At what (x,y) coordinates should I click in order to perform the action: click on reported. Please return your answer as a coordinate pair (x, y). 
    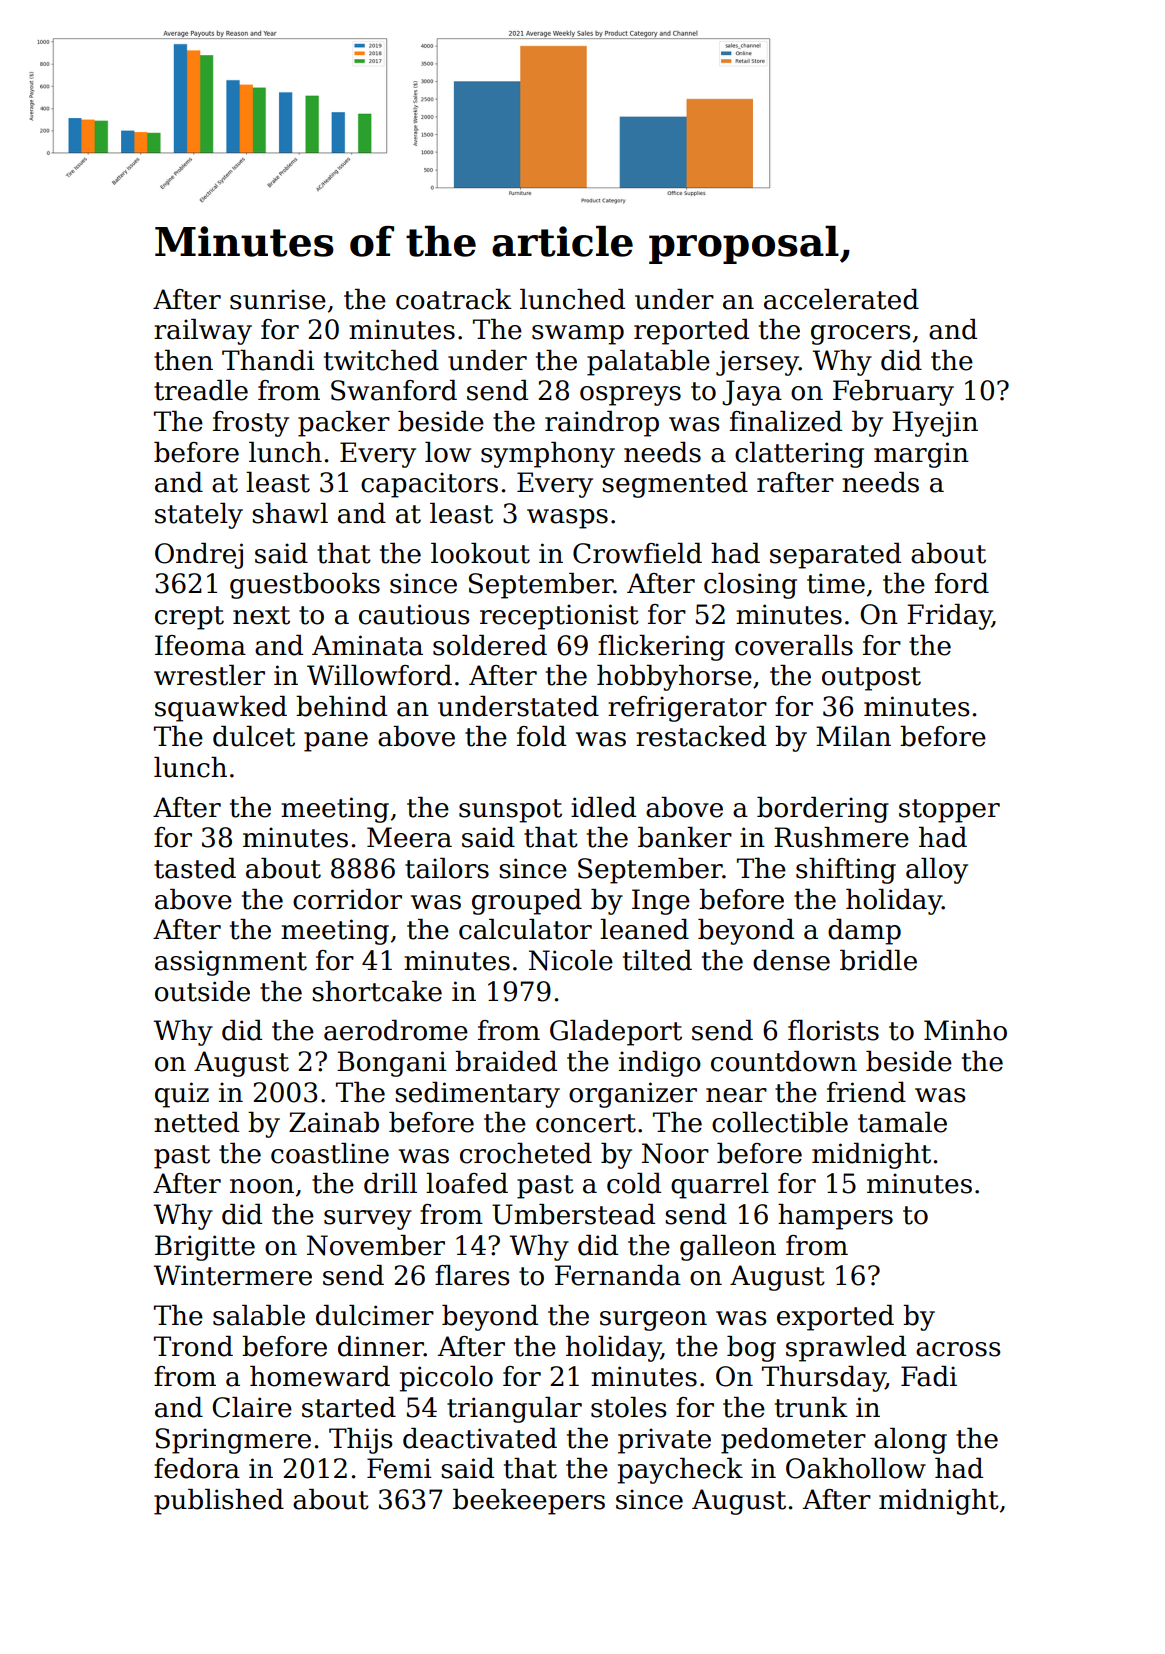
    Looking at the image, I should click on (691, 332).
